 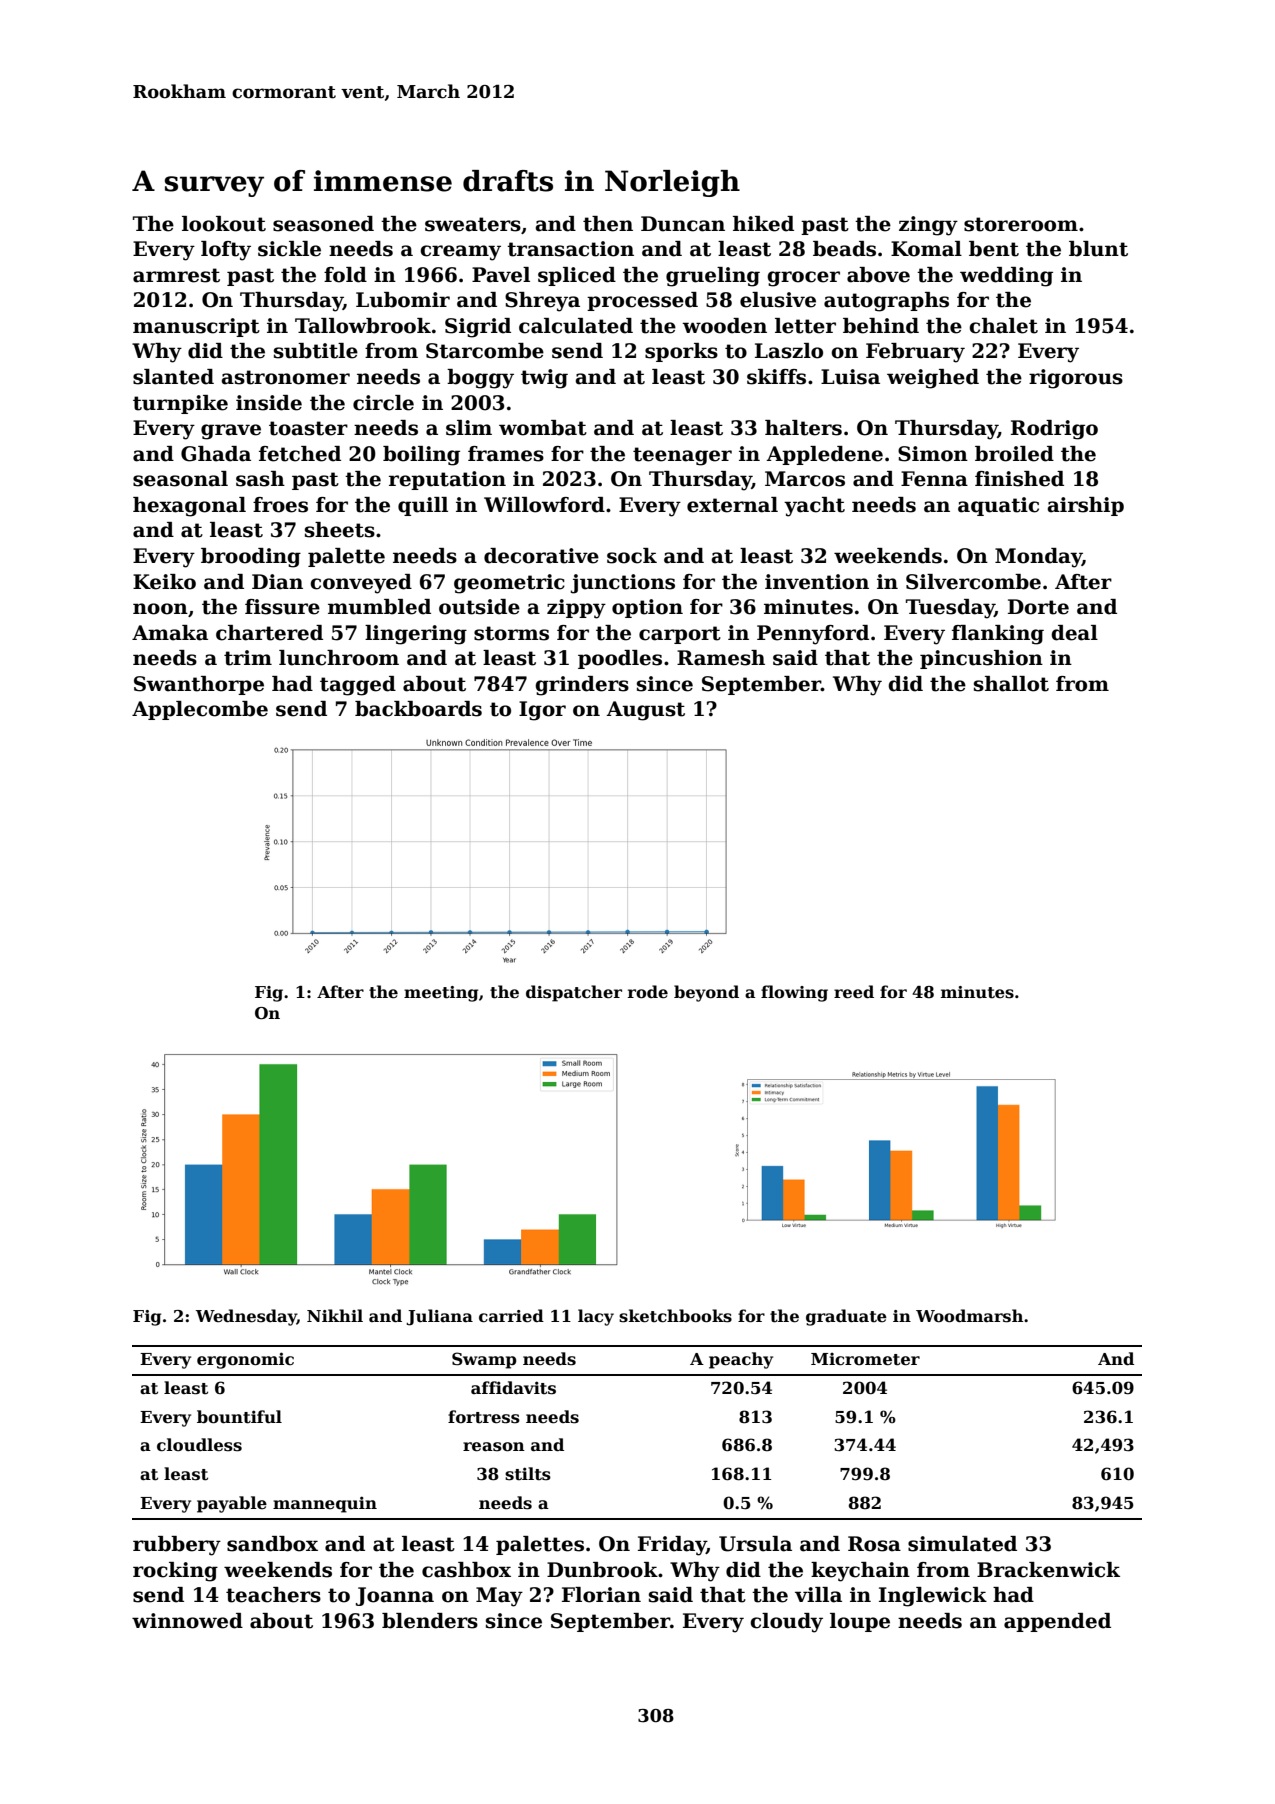 What do you see at coordinates (232, 1504) in the screenshot?
I see `payable` at bounding box center [232, 1504].
